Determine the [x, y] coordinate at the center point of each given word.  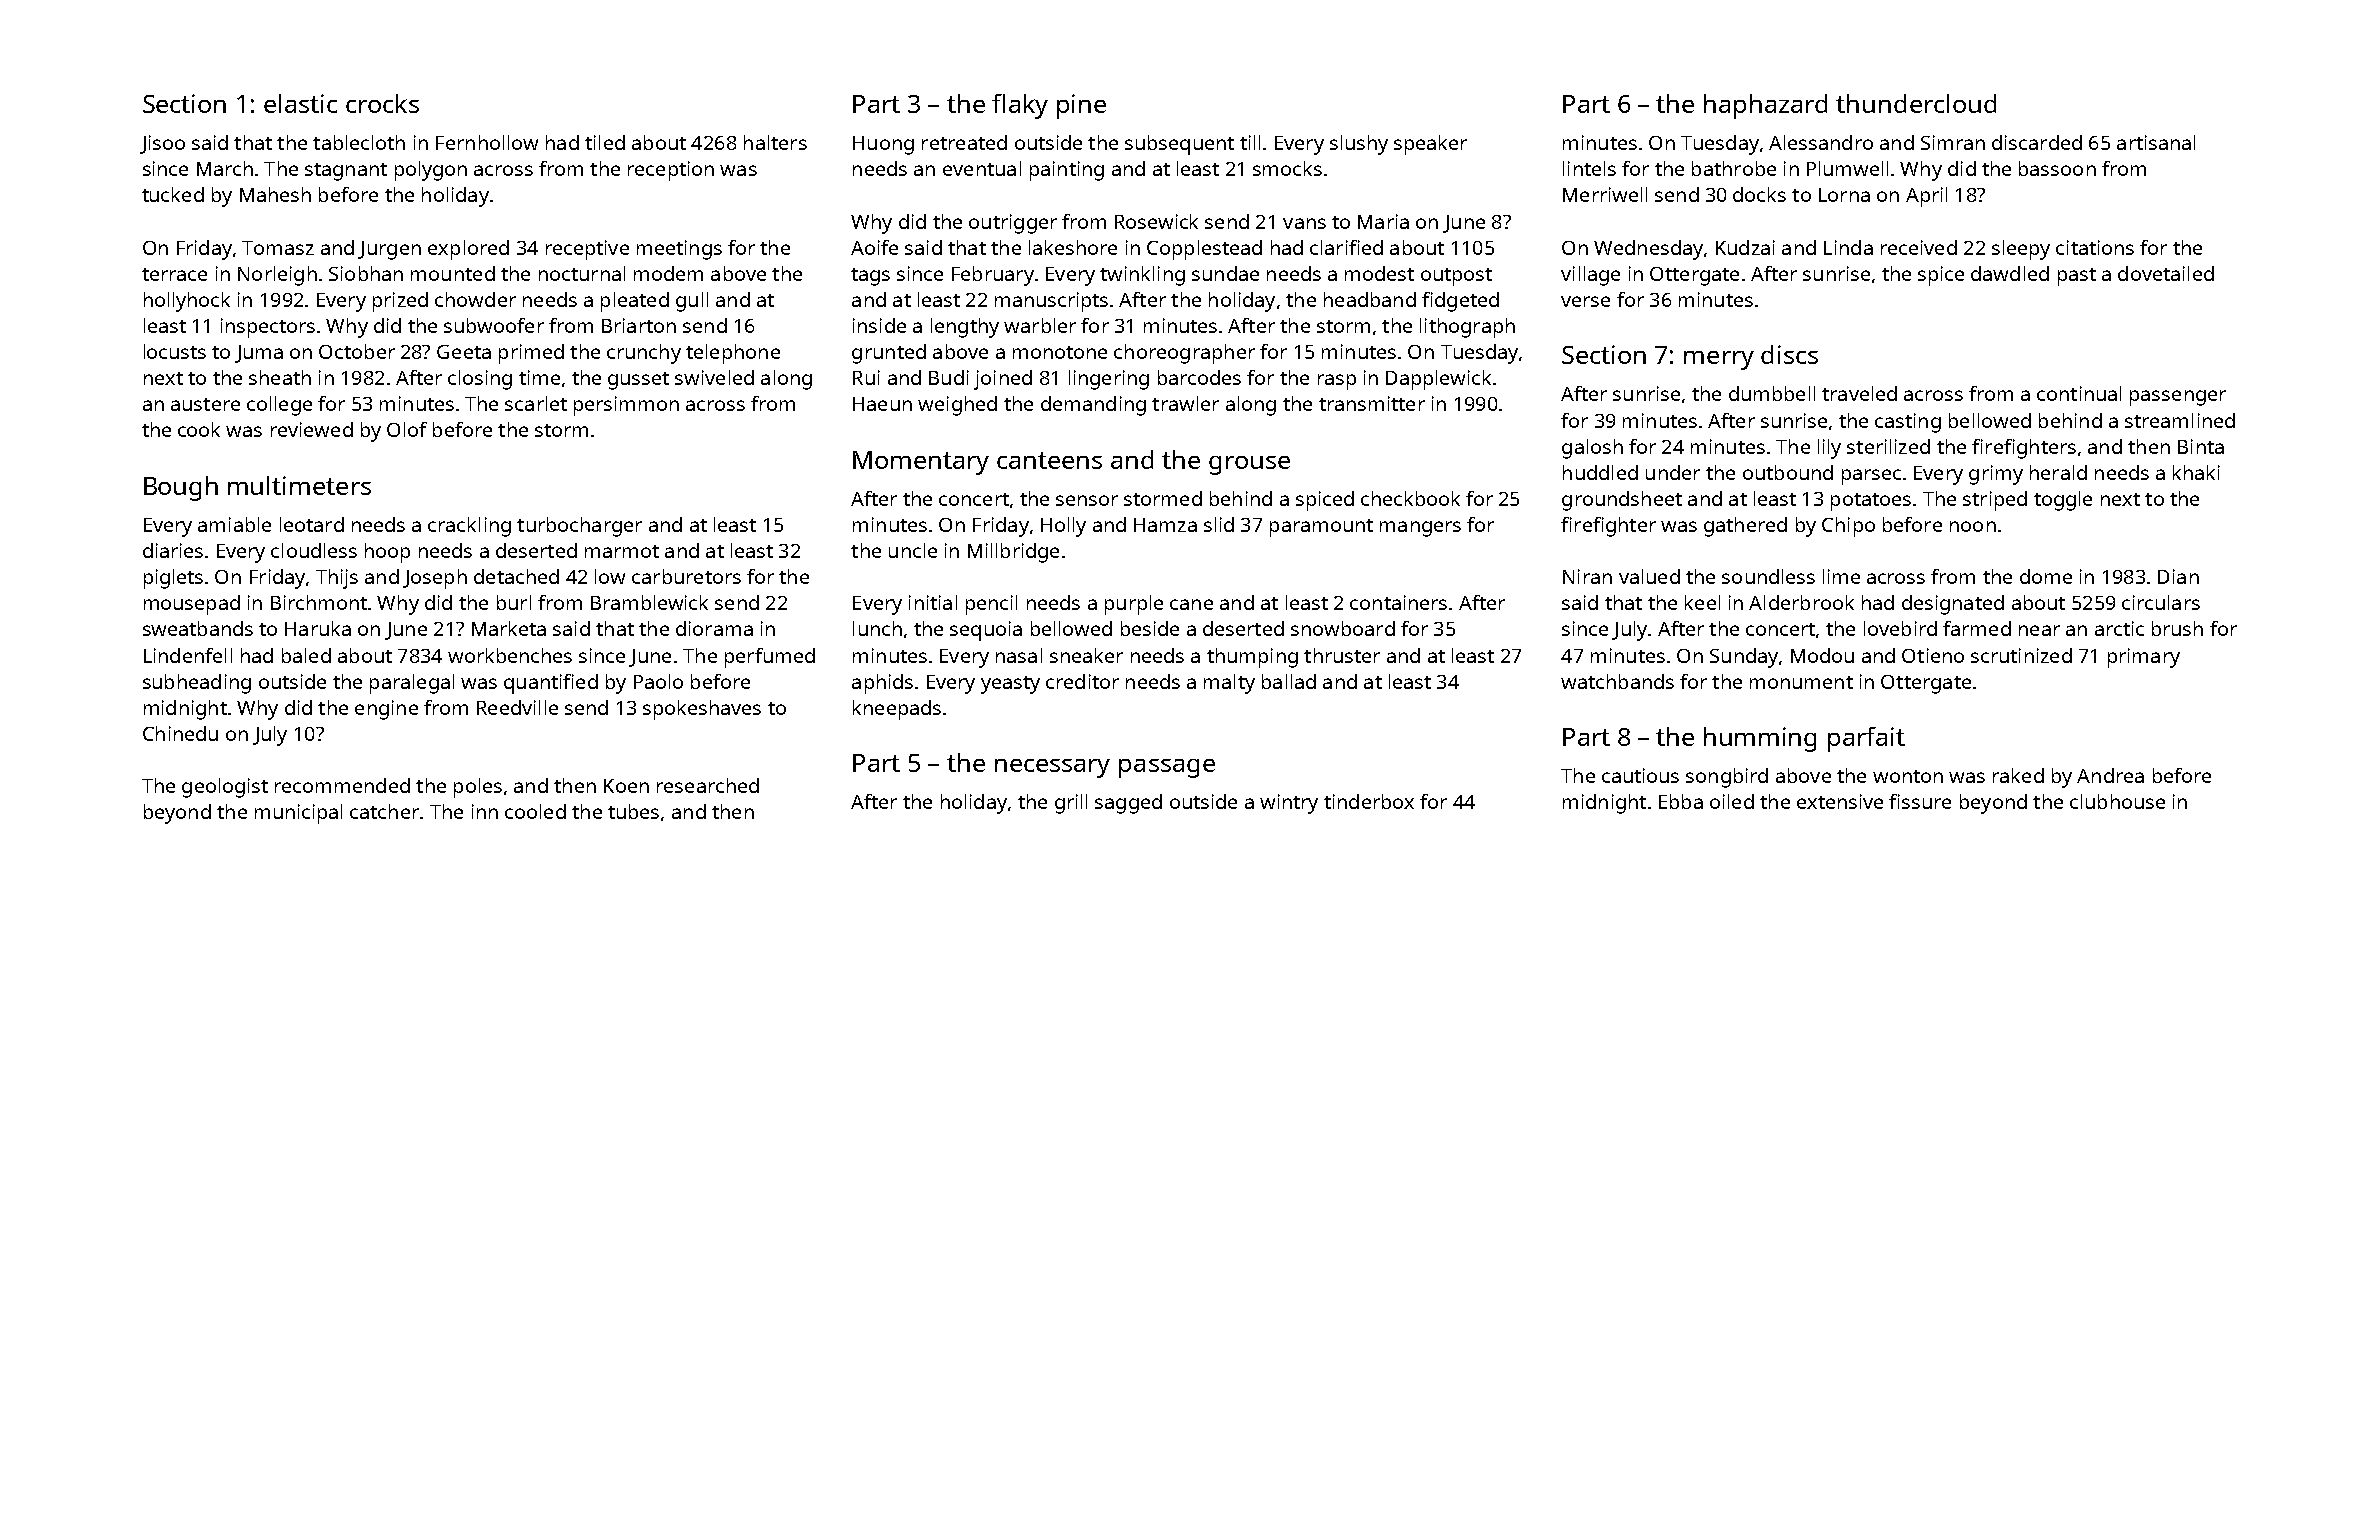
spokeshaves [702, 710]
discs [1789, 354]
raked [2018, 775]
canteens [1049, 460]
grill [1071, 804]
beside [1150, 628]
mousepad [192, 605]
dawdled [2010, 273]
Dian [2178, 576]
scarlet [536, 403]
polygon [431, 171]
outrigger [1013, 224]
